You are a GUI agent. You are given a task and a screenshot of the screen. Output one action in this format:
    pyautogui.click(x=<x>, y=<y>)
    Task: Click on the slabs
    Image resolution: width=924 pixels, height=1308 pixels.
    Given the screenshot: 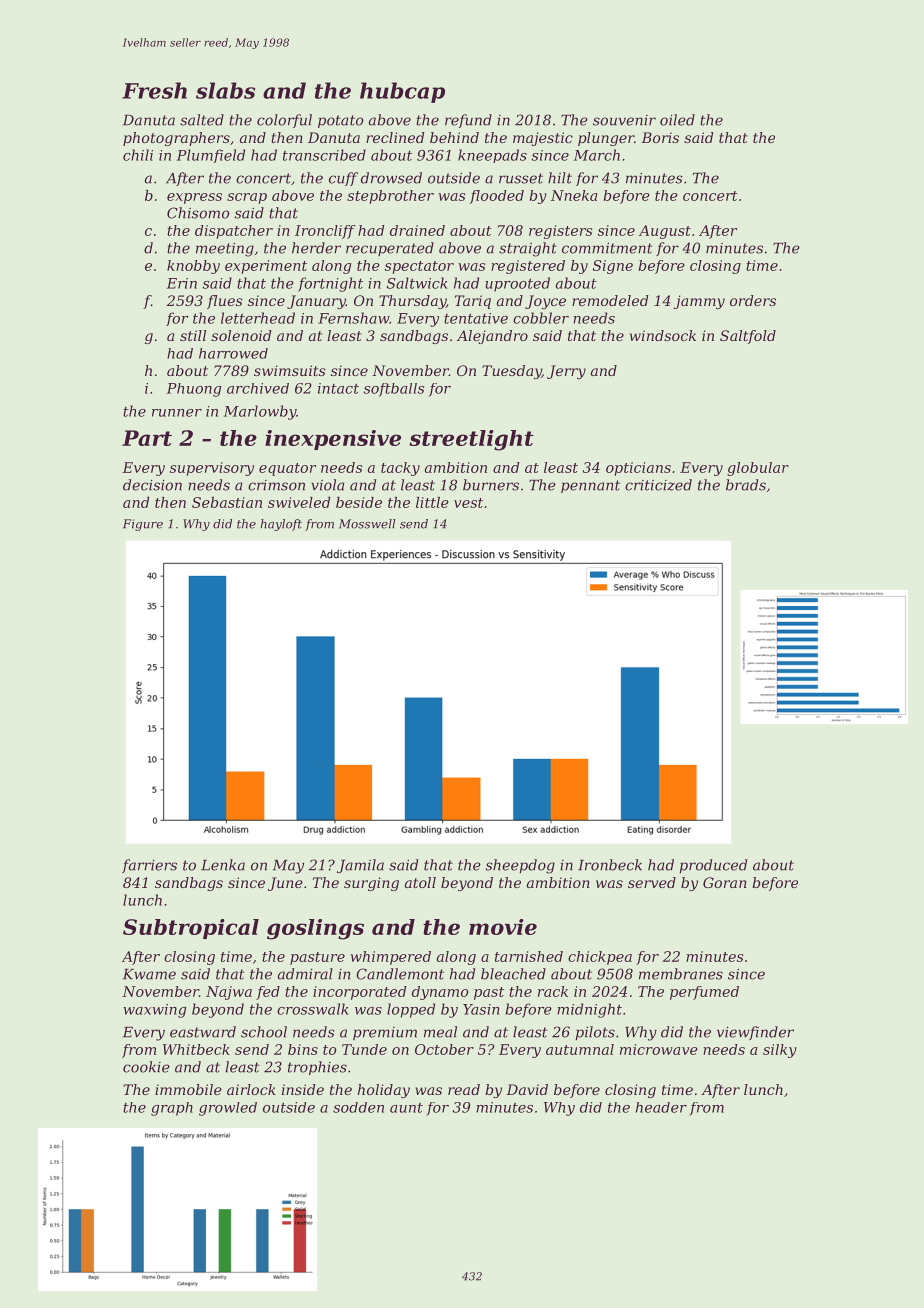 What is the action you would take?
    pyautogui.click(x=226, y=90)
